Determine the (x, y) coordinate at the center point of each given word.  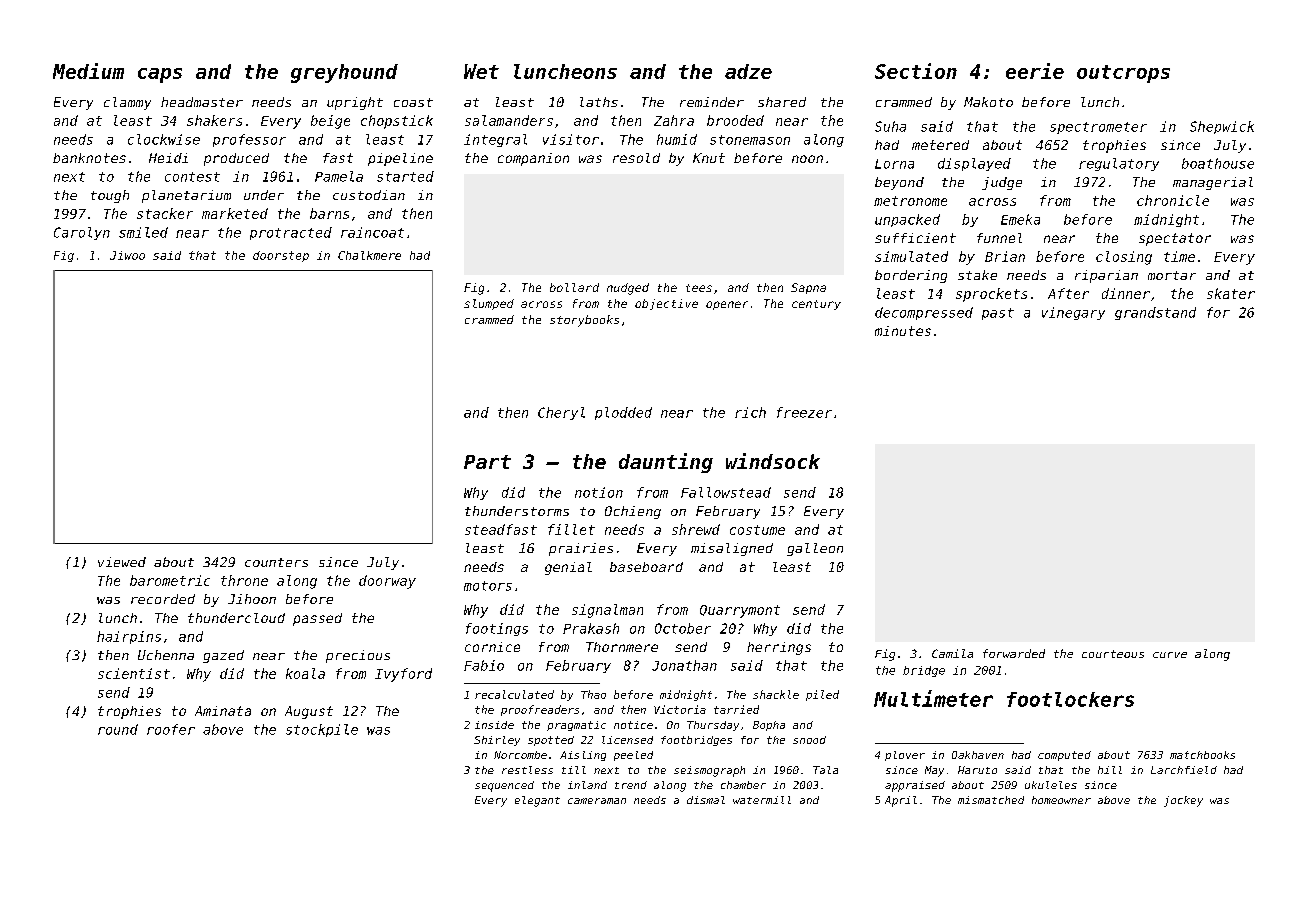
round (118, 729)
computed (1064, 756)
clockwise (164, 139)
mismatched (991, 800)
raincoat (372, 232)
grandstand (1155, 313)
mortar (1172, 275)
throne (244, 580)
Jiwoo (127, 255)
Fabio (484, 665)
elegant (537, 801)
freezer (804, 412)
